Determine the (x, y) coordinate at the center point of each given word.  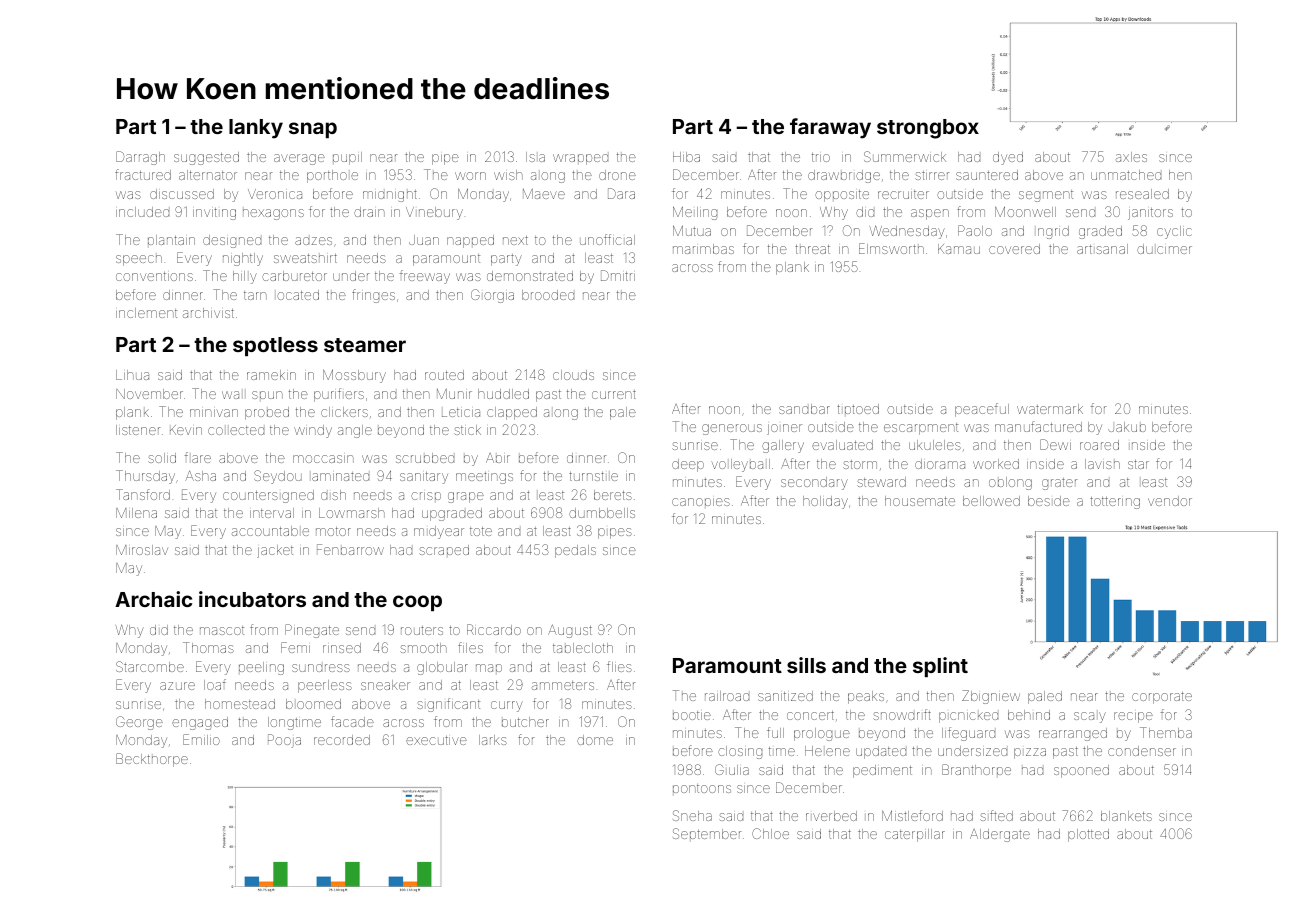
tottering (1115, 503)
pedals (575, 551)
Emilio (201, 739)
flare (198, 457)
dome (595, 740)
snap (313, 130)
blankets (1126, 816)
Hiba (686, 157)
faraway (830, 128)
